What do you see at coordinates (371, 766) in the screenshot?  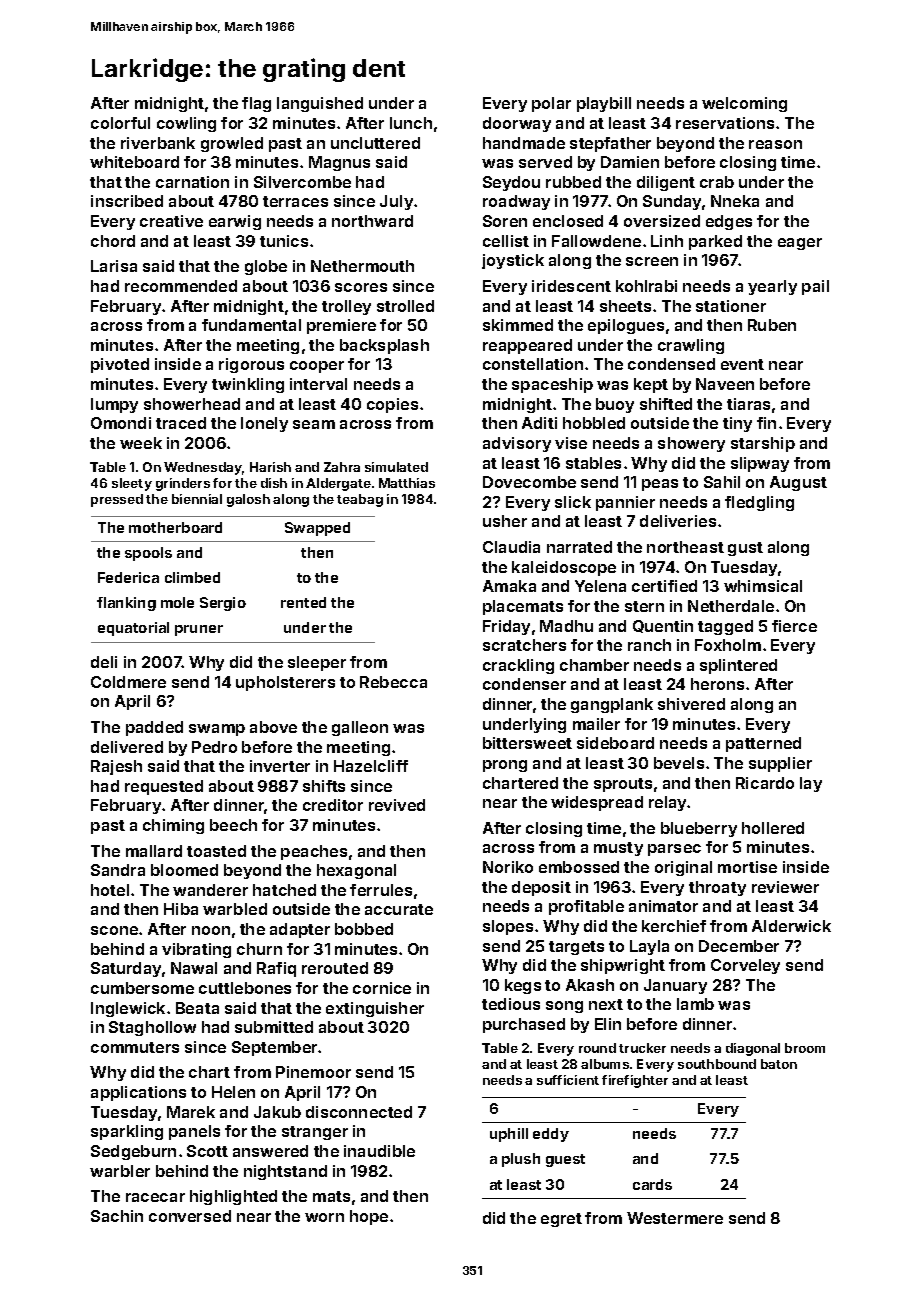 I see `Hazelcliff` at bounding box center [371, 766].
